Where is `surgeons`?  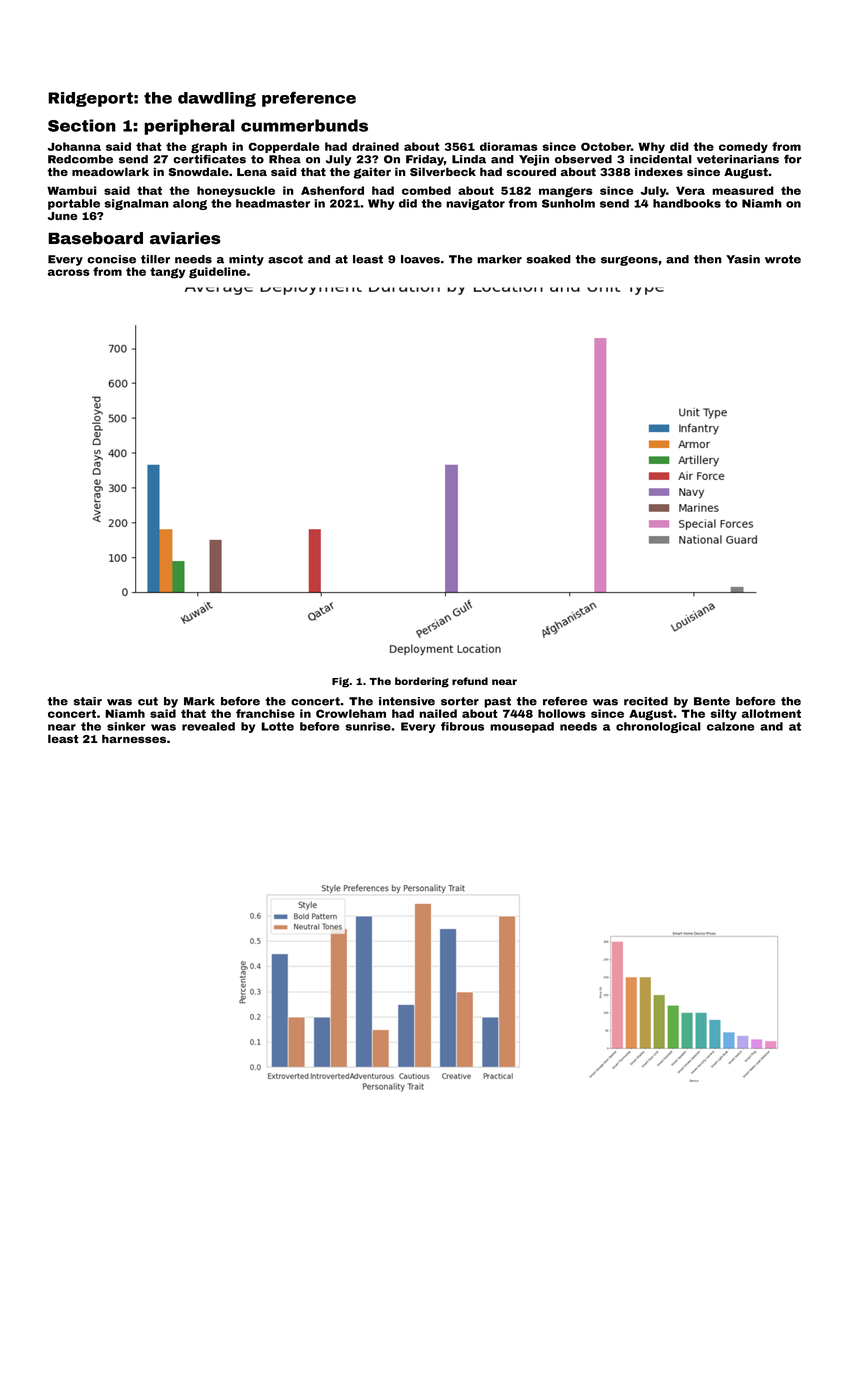 surgeons is located at coordinates (629, 261).
